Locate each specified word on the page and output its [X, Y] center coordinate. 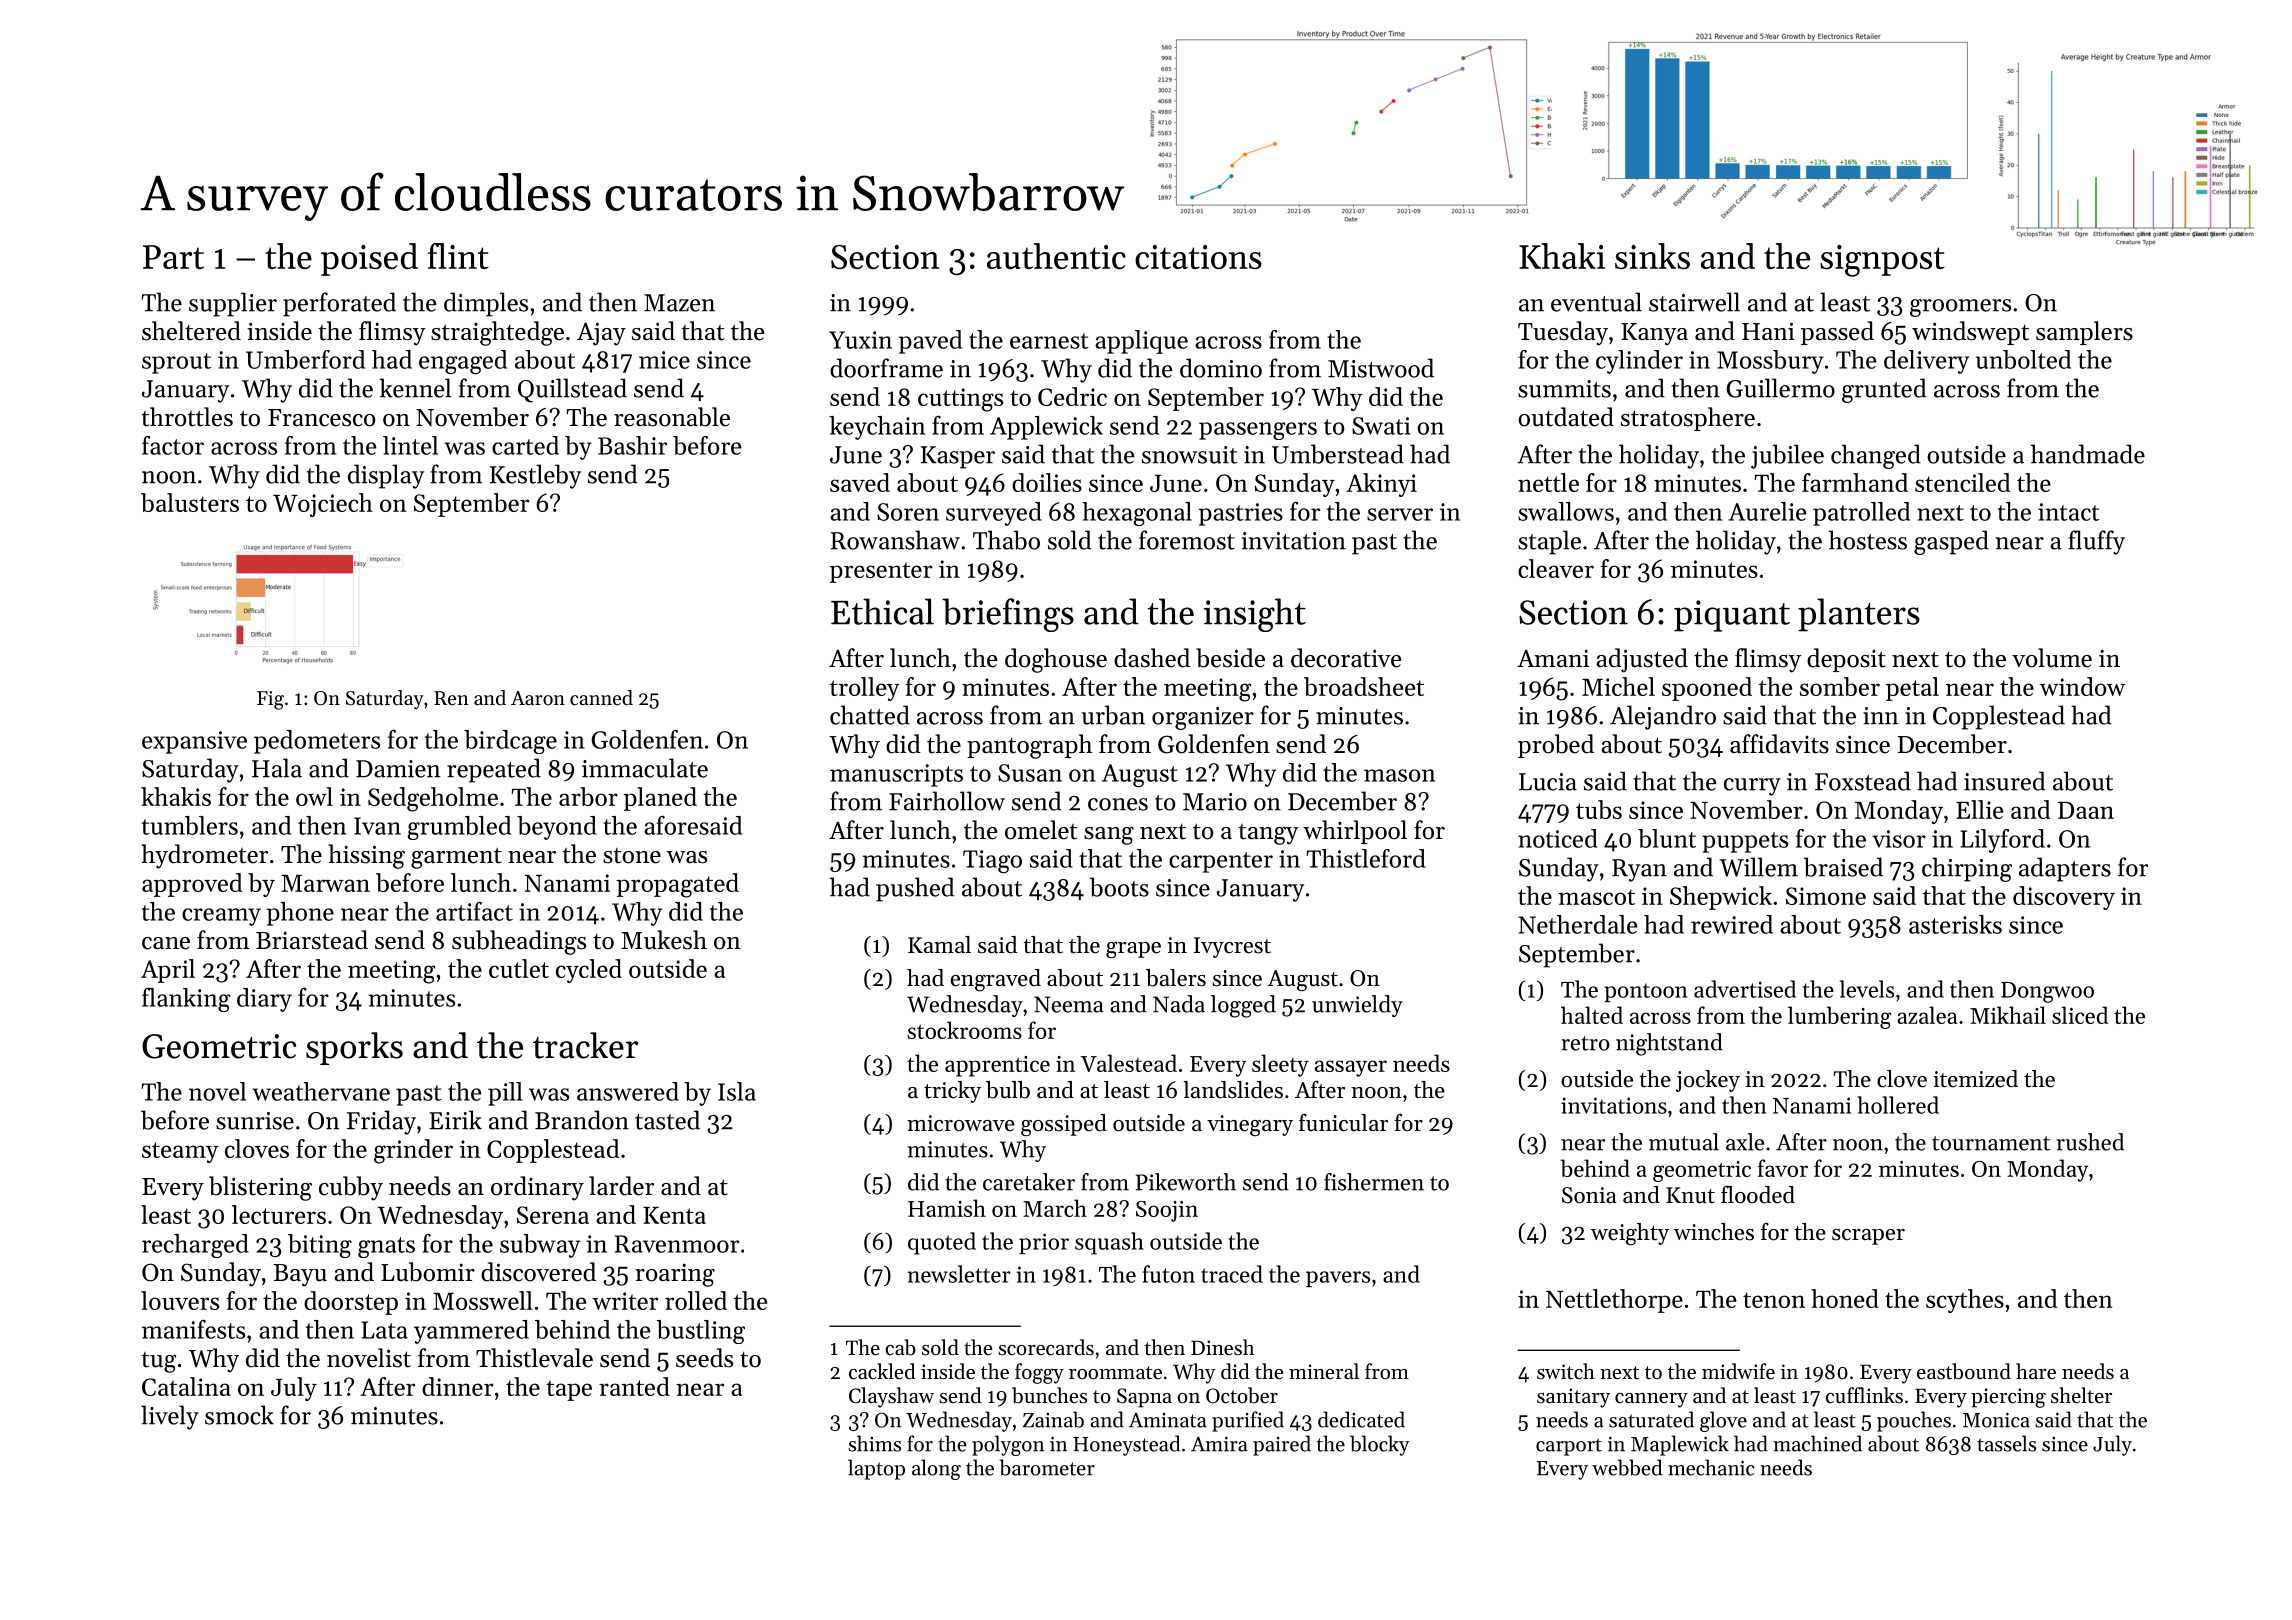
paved [930, 342]
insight [1255, 615]
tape [569, 1390]
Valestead [1128, 1063]
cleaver [1556, 568]
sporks [354, 1048]
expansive [194, 742]
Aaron [538, 698]
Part [173, 257]
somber [1840, 686]
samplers [2084, 333]
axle [1745, 1142]
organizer [1203, 718]
